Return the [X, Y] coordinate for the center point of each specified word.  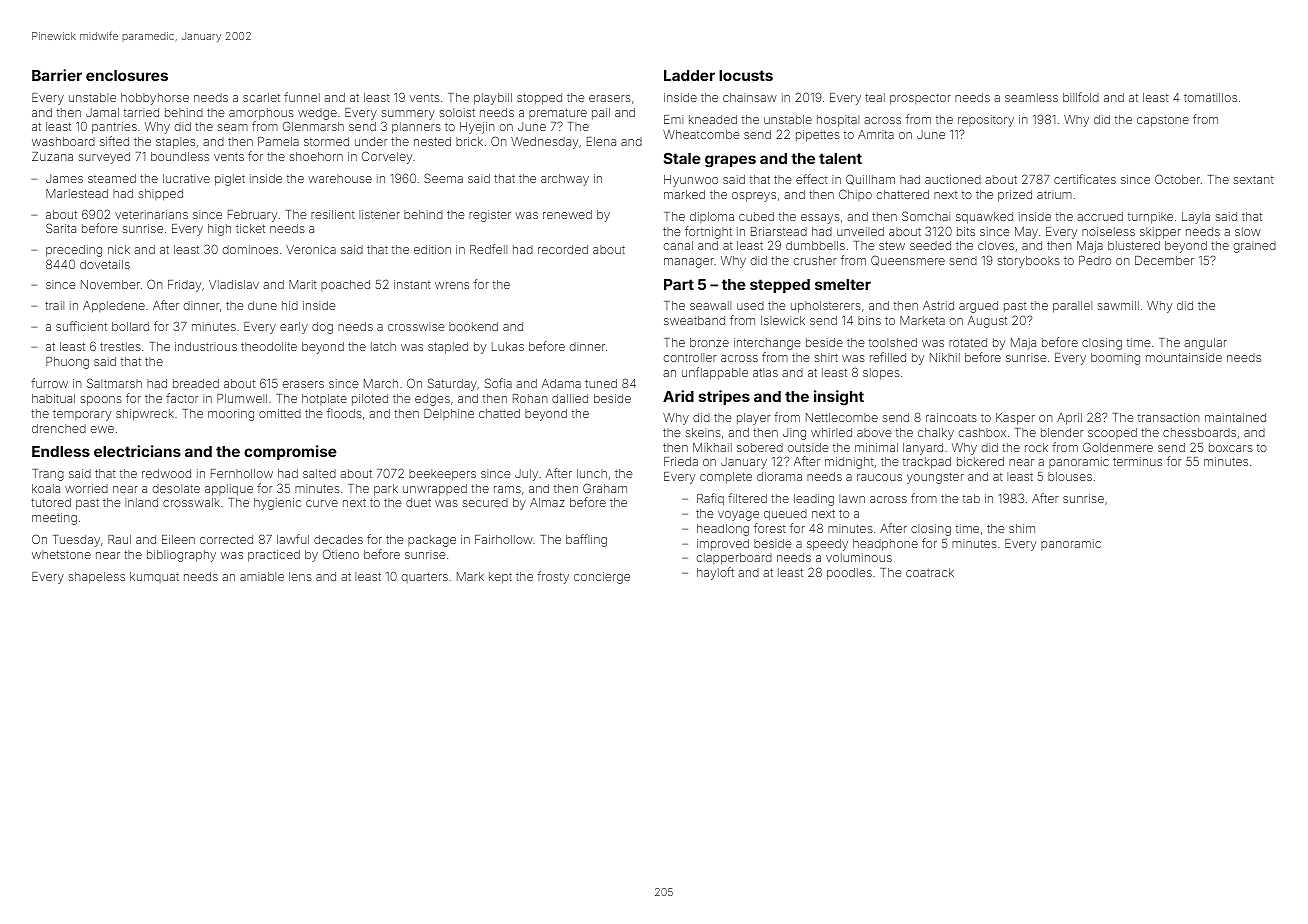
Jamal [102, 112]
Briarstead [779, 231]
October [1177, 179]
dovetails [105, 264]
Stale [682, 158]
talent [840, 158]
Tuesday [76, 541]
